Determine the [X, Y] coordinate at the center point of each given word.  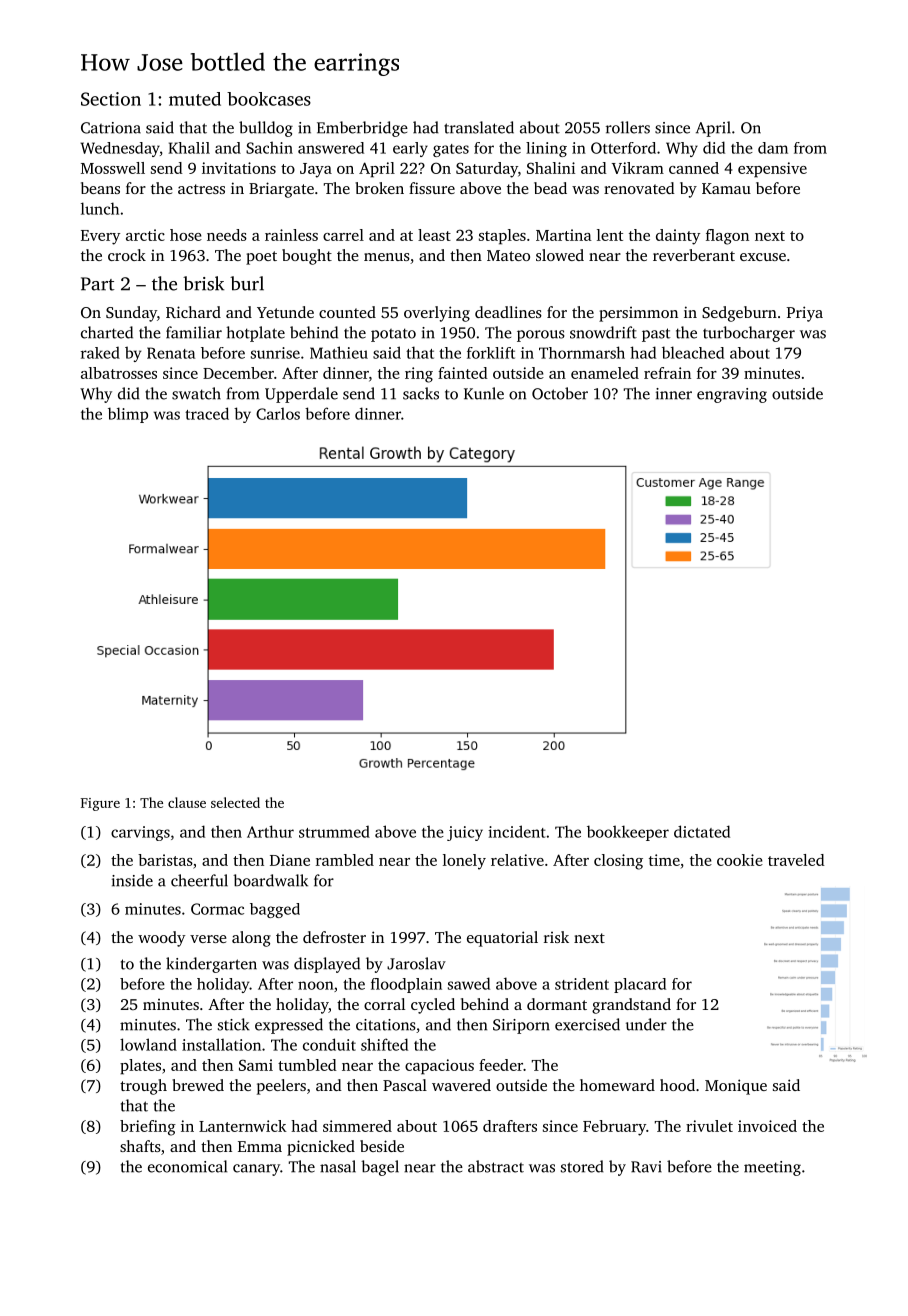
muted [195, 99]
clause [187, 802]
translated [479, 127]
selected [235, 802]
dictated [702, 831]
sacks [421, 393]
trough [143, 1087]
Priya [805, 314]
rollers [628, 127]
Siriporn [521, 1026]
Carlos [278, 414]
